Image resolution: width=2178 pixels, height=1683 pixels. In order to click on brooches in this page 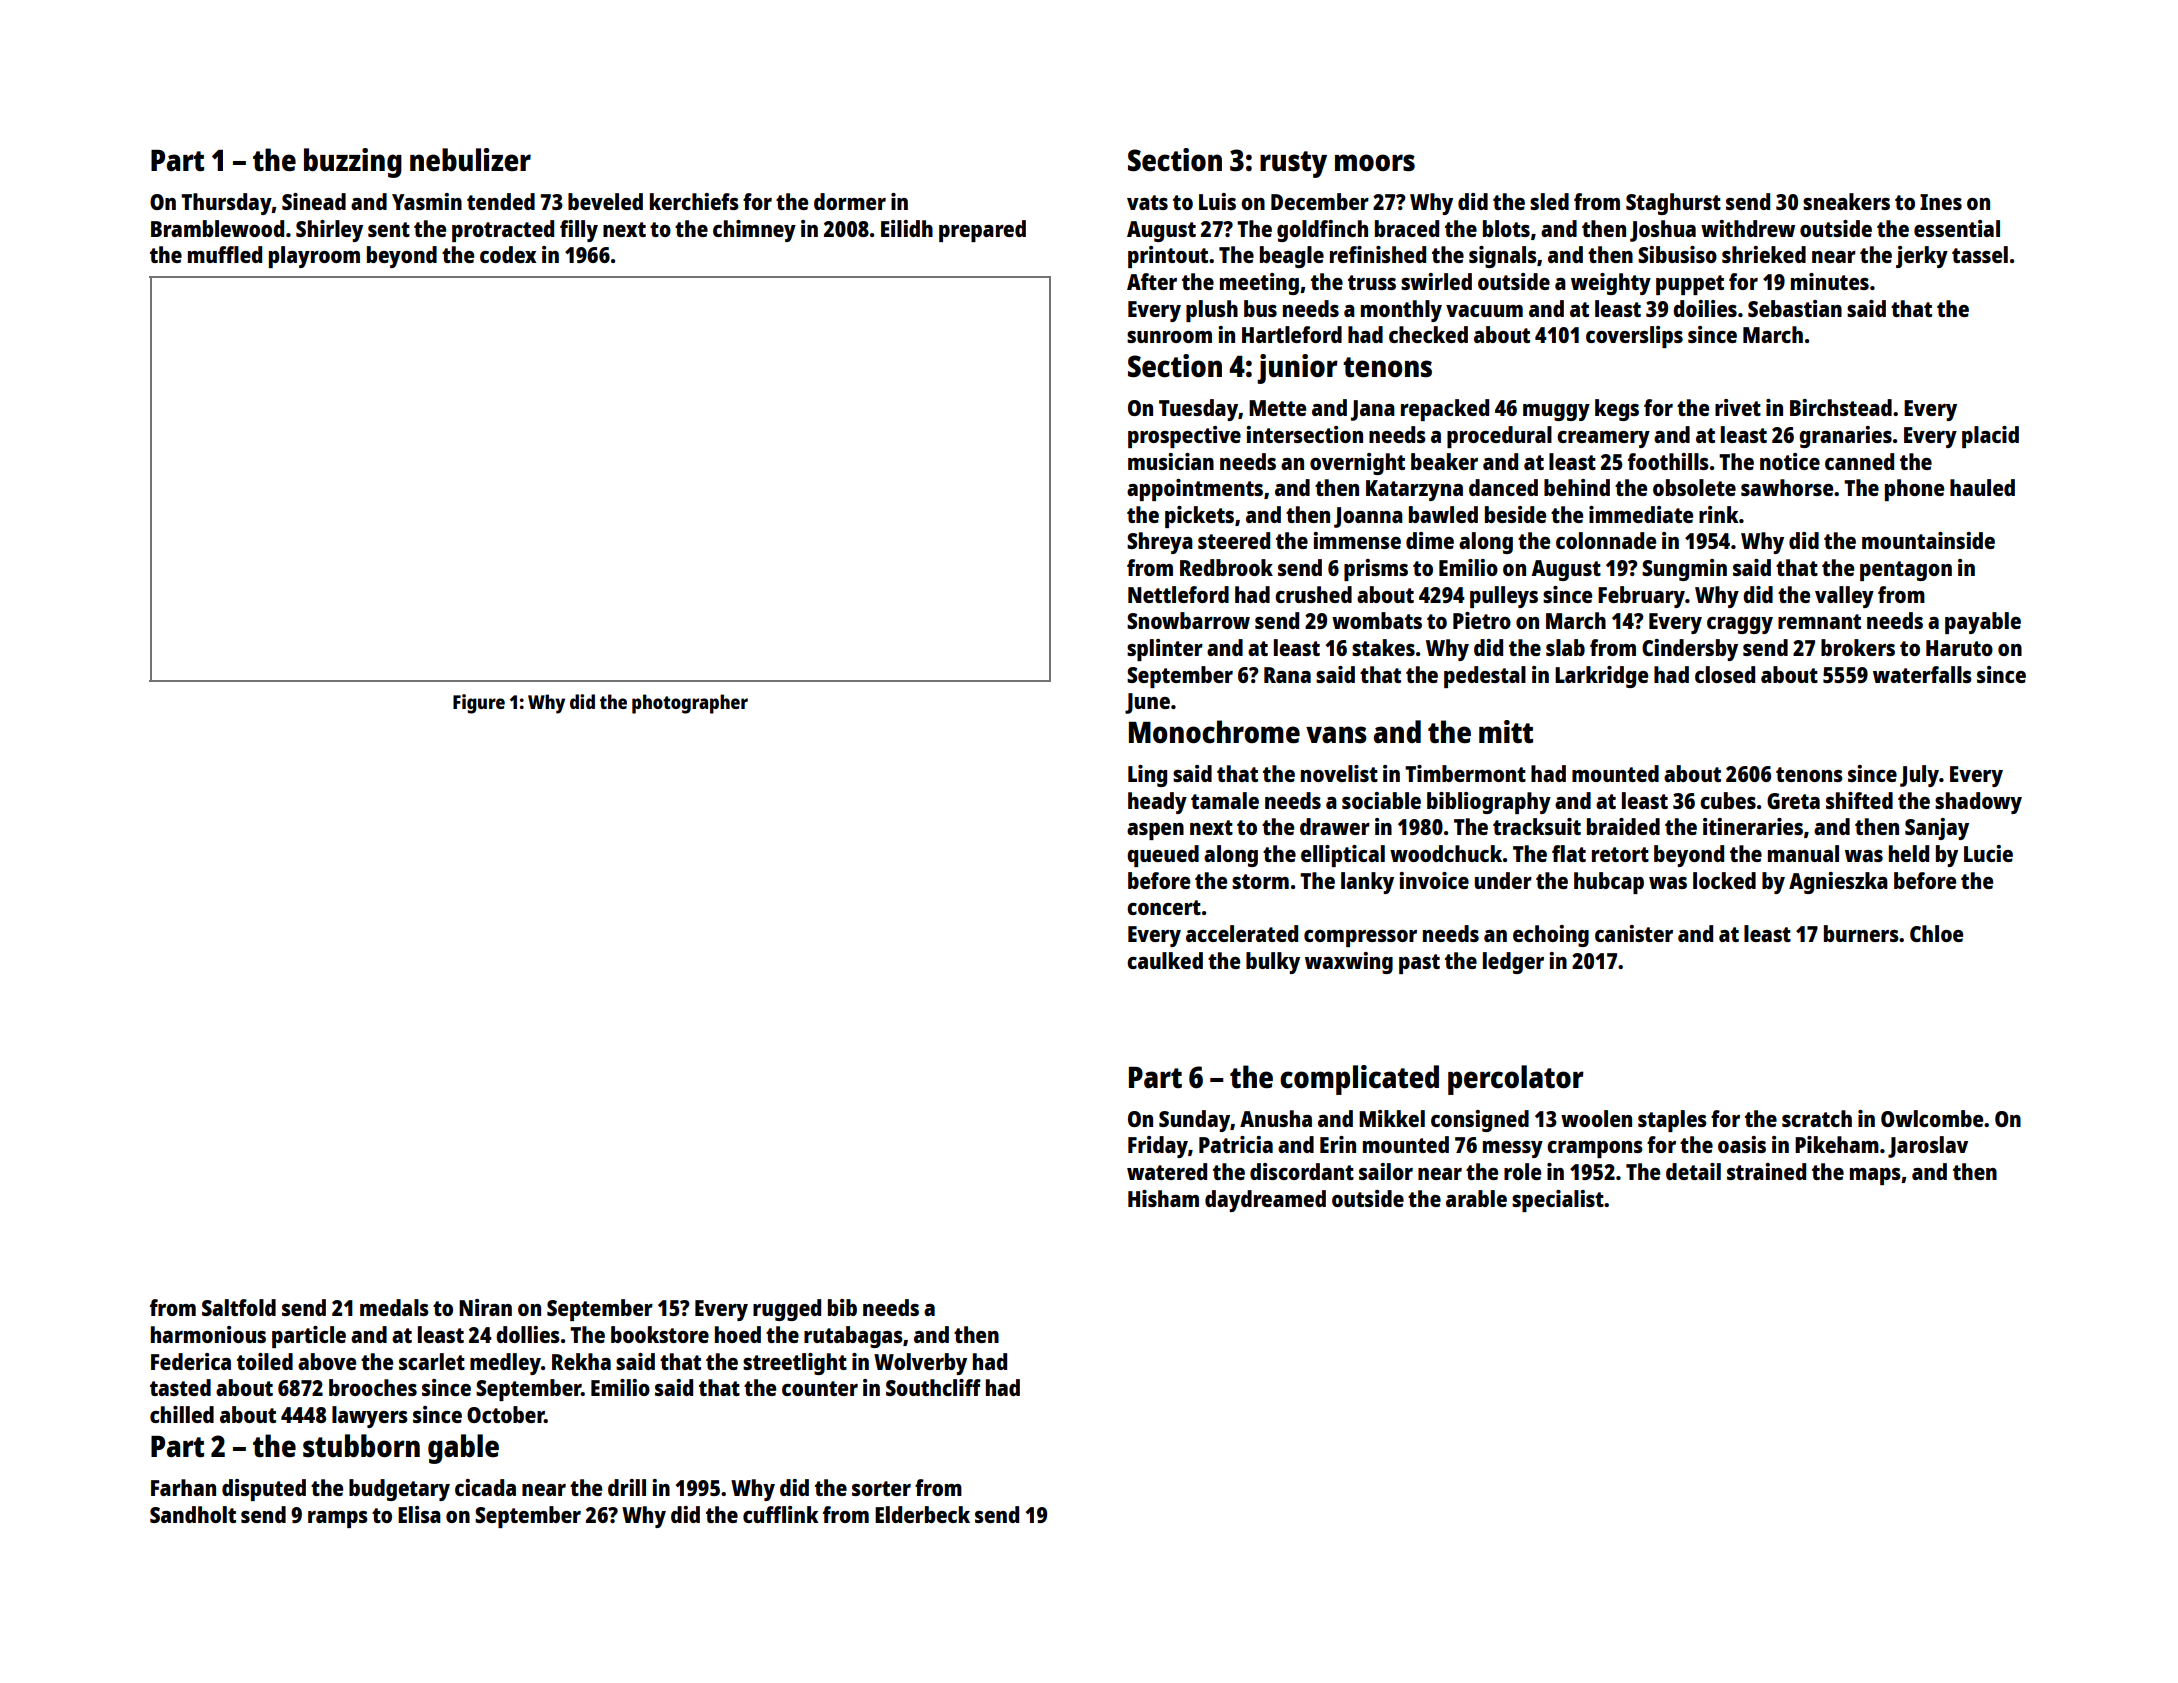, I will do `click(373, 1387)`.
